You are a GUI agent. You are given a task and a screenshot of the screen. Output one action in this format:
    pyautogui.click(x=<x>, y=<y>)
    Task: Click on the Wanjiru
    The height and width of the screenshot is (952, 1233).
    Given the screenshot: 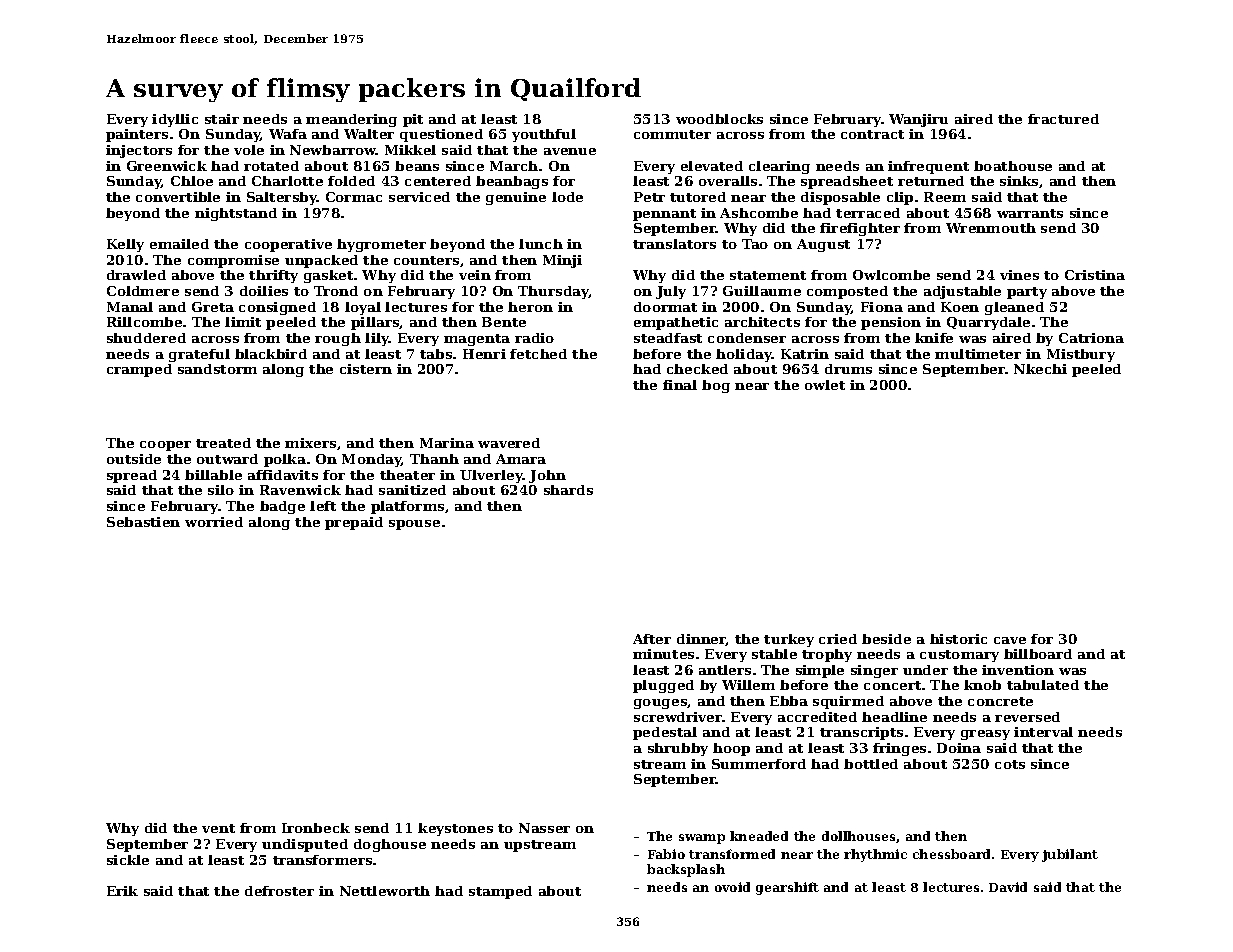 What is the action you would take?
    pyautogui.click(x=918, y=120)
